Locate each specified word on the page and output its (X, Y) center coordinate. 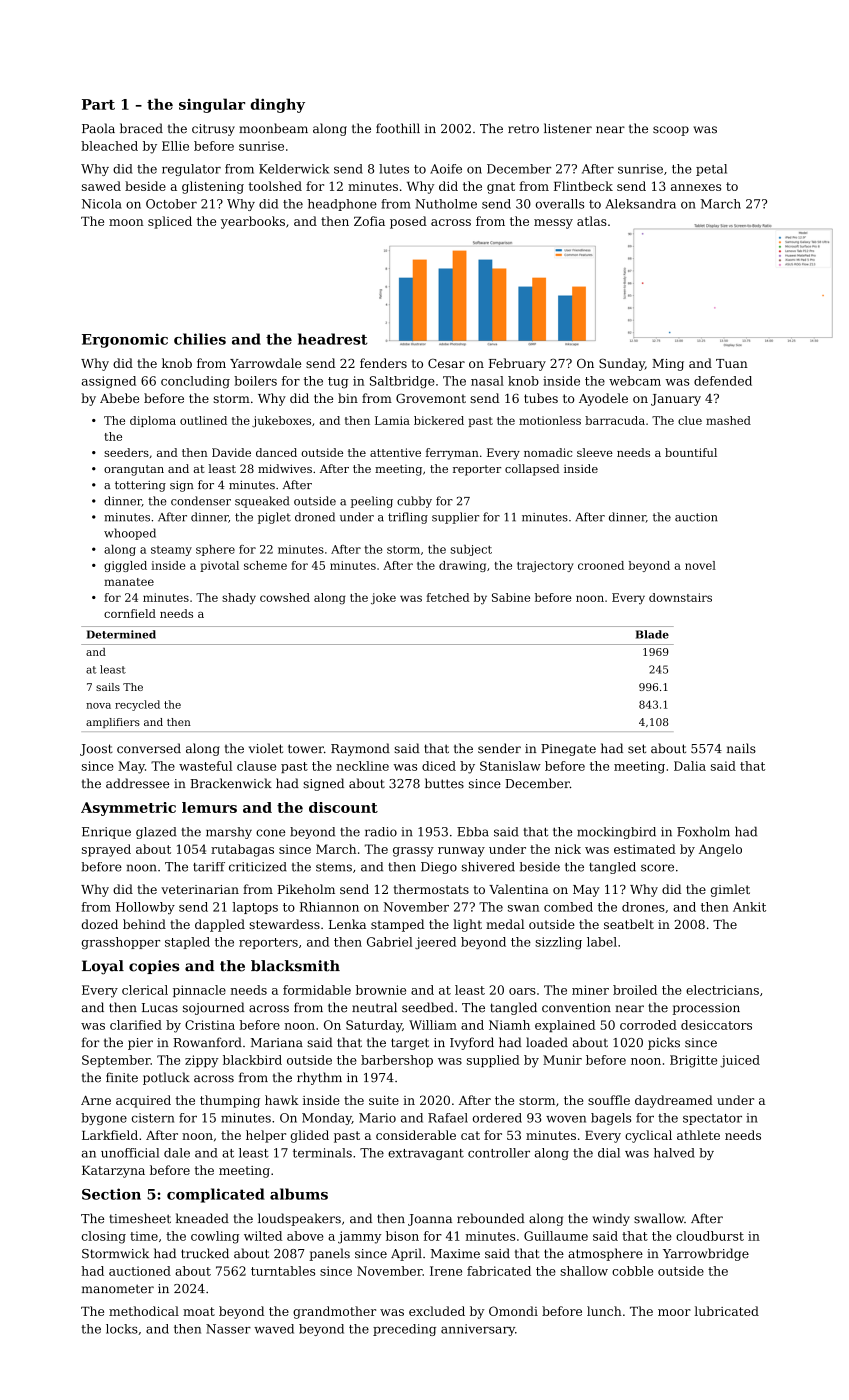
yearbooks (253, 222)
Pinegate (568, 750)
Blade (652, 634)
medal (505, 924)
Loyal (103, 967)
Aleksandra (640, 204)
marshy (229, 833)
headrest (333, 339)
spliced (170, 222)
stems (334, 867)
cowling (215, 1237)
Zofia (369, 221)
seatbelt (629, 924)
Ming (668, 365)
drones (643, 907)
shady (239, 599)
